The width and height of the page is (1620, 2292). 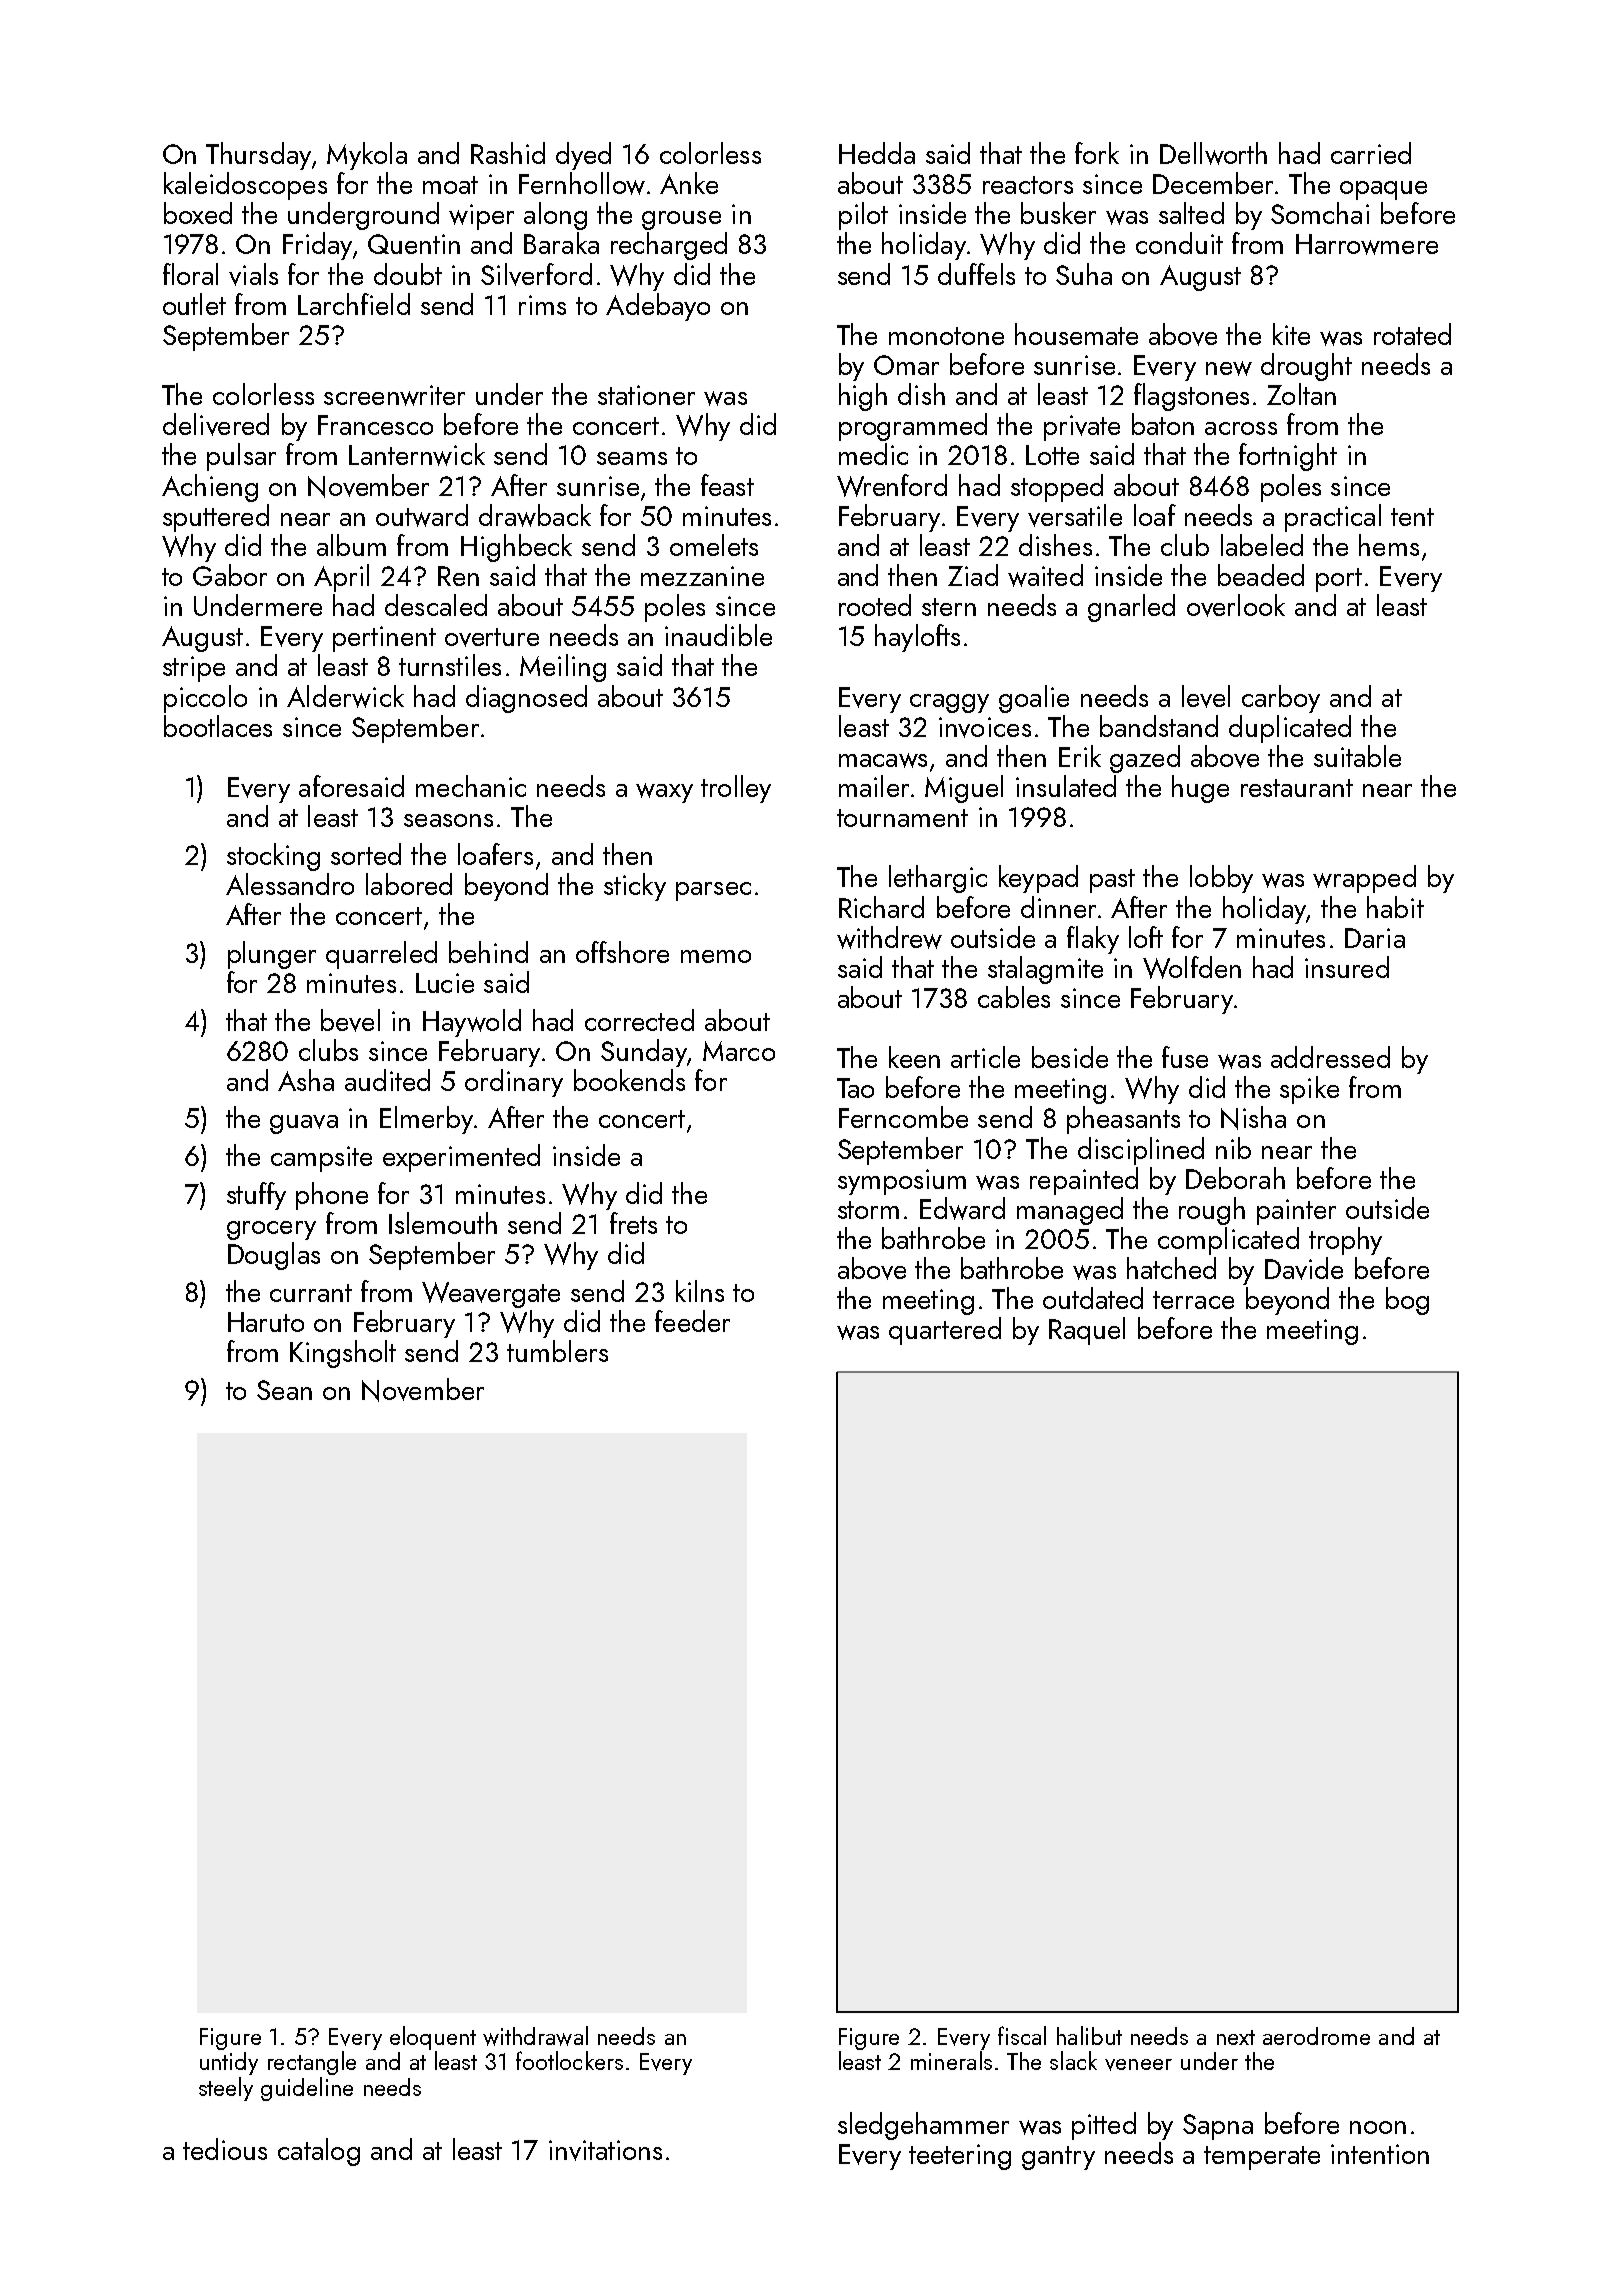 I want to click on managed, so click(x=1070, y=1211).
